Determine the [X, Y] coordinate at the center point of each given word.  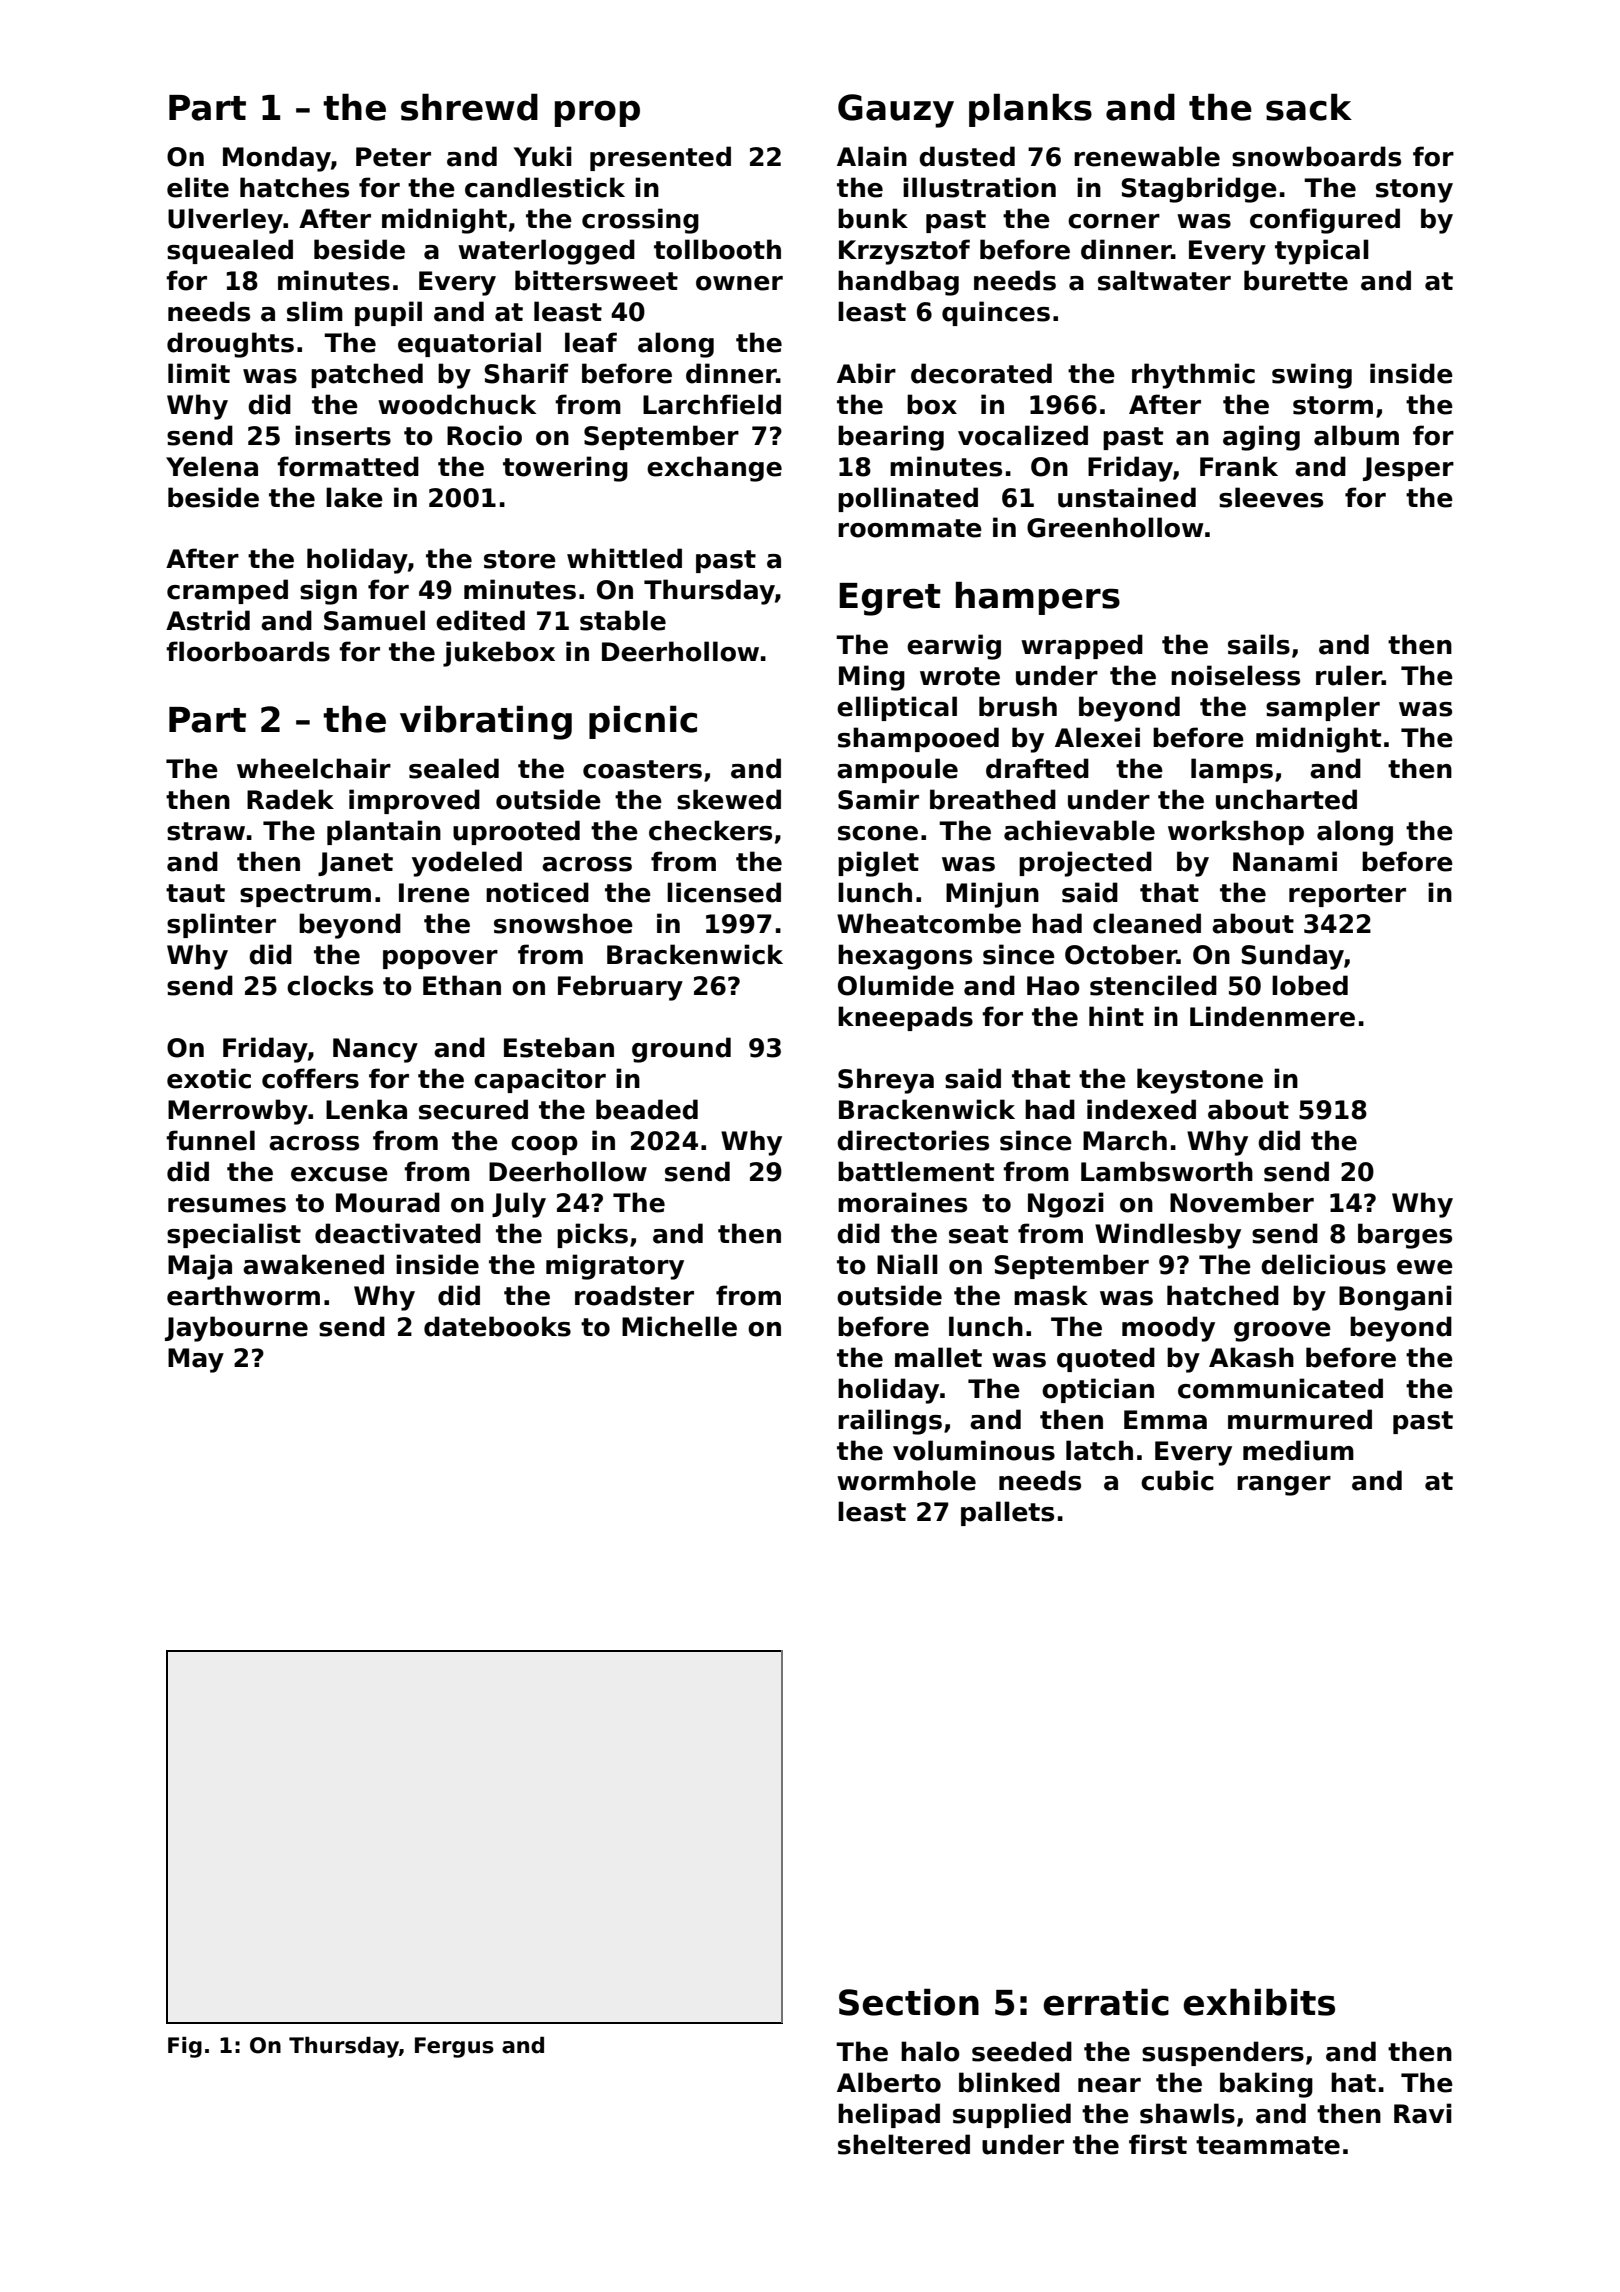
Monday [277, 159]
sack [1309, 107]
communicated [1280, 1388]
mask [1051, 1295]
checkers [710, 830]
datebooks [497, 1326]
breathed [993, 799]
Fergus [454, 2047]
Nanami [1285, 861]
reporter [1347, 895]
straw [206, 831]
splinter [221, 925]
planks [1030, 110]
